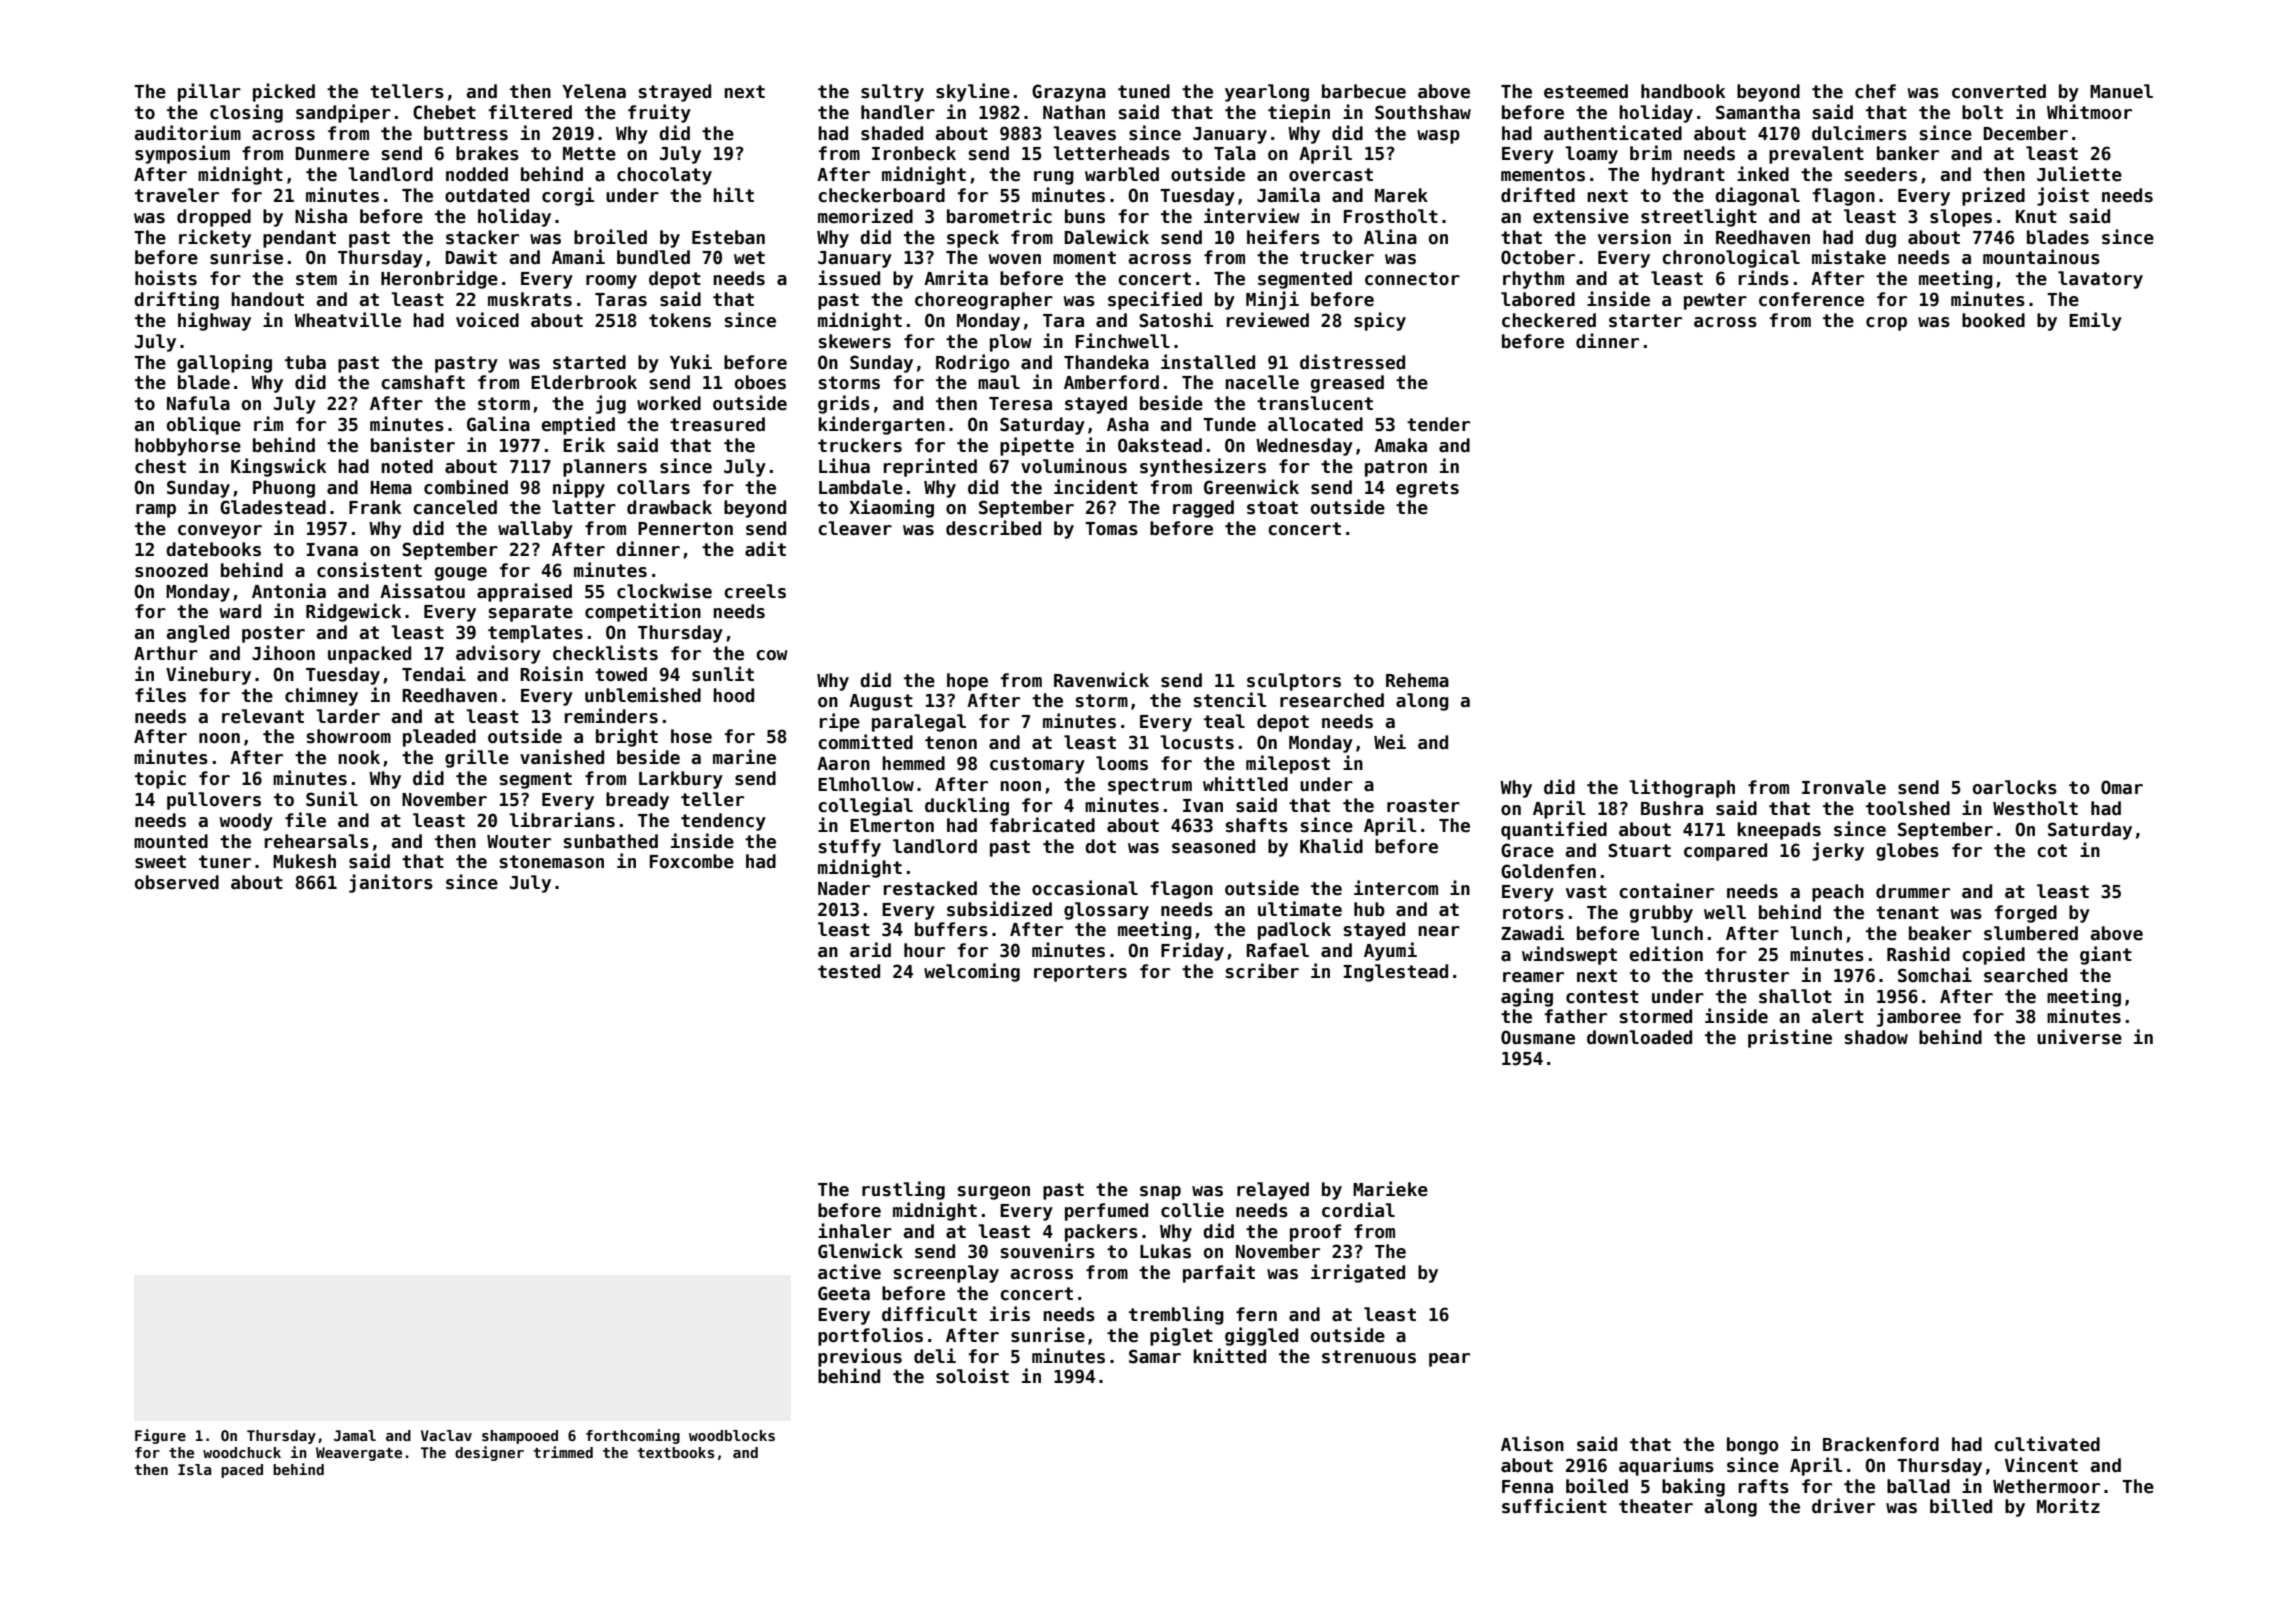 This screenshot has height=1620, width=2291. What do you see at coordinates (535, 634) in the screenshot?
I see `templates` at bounding box center [535, 634].
